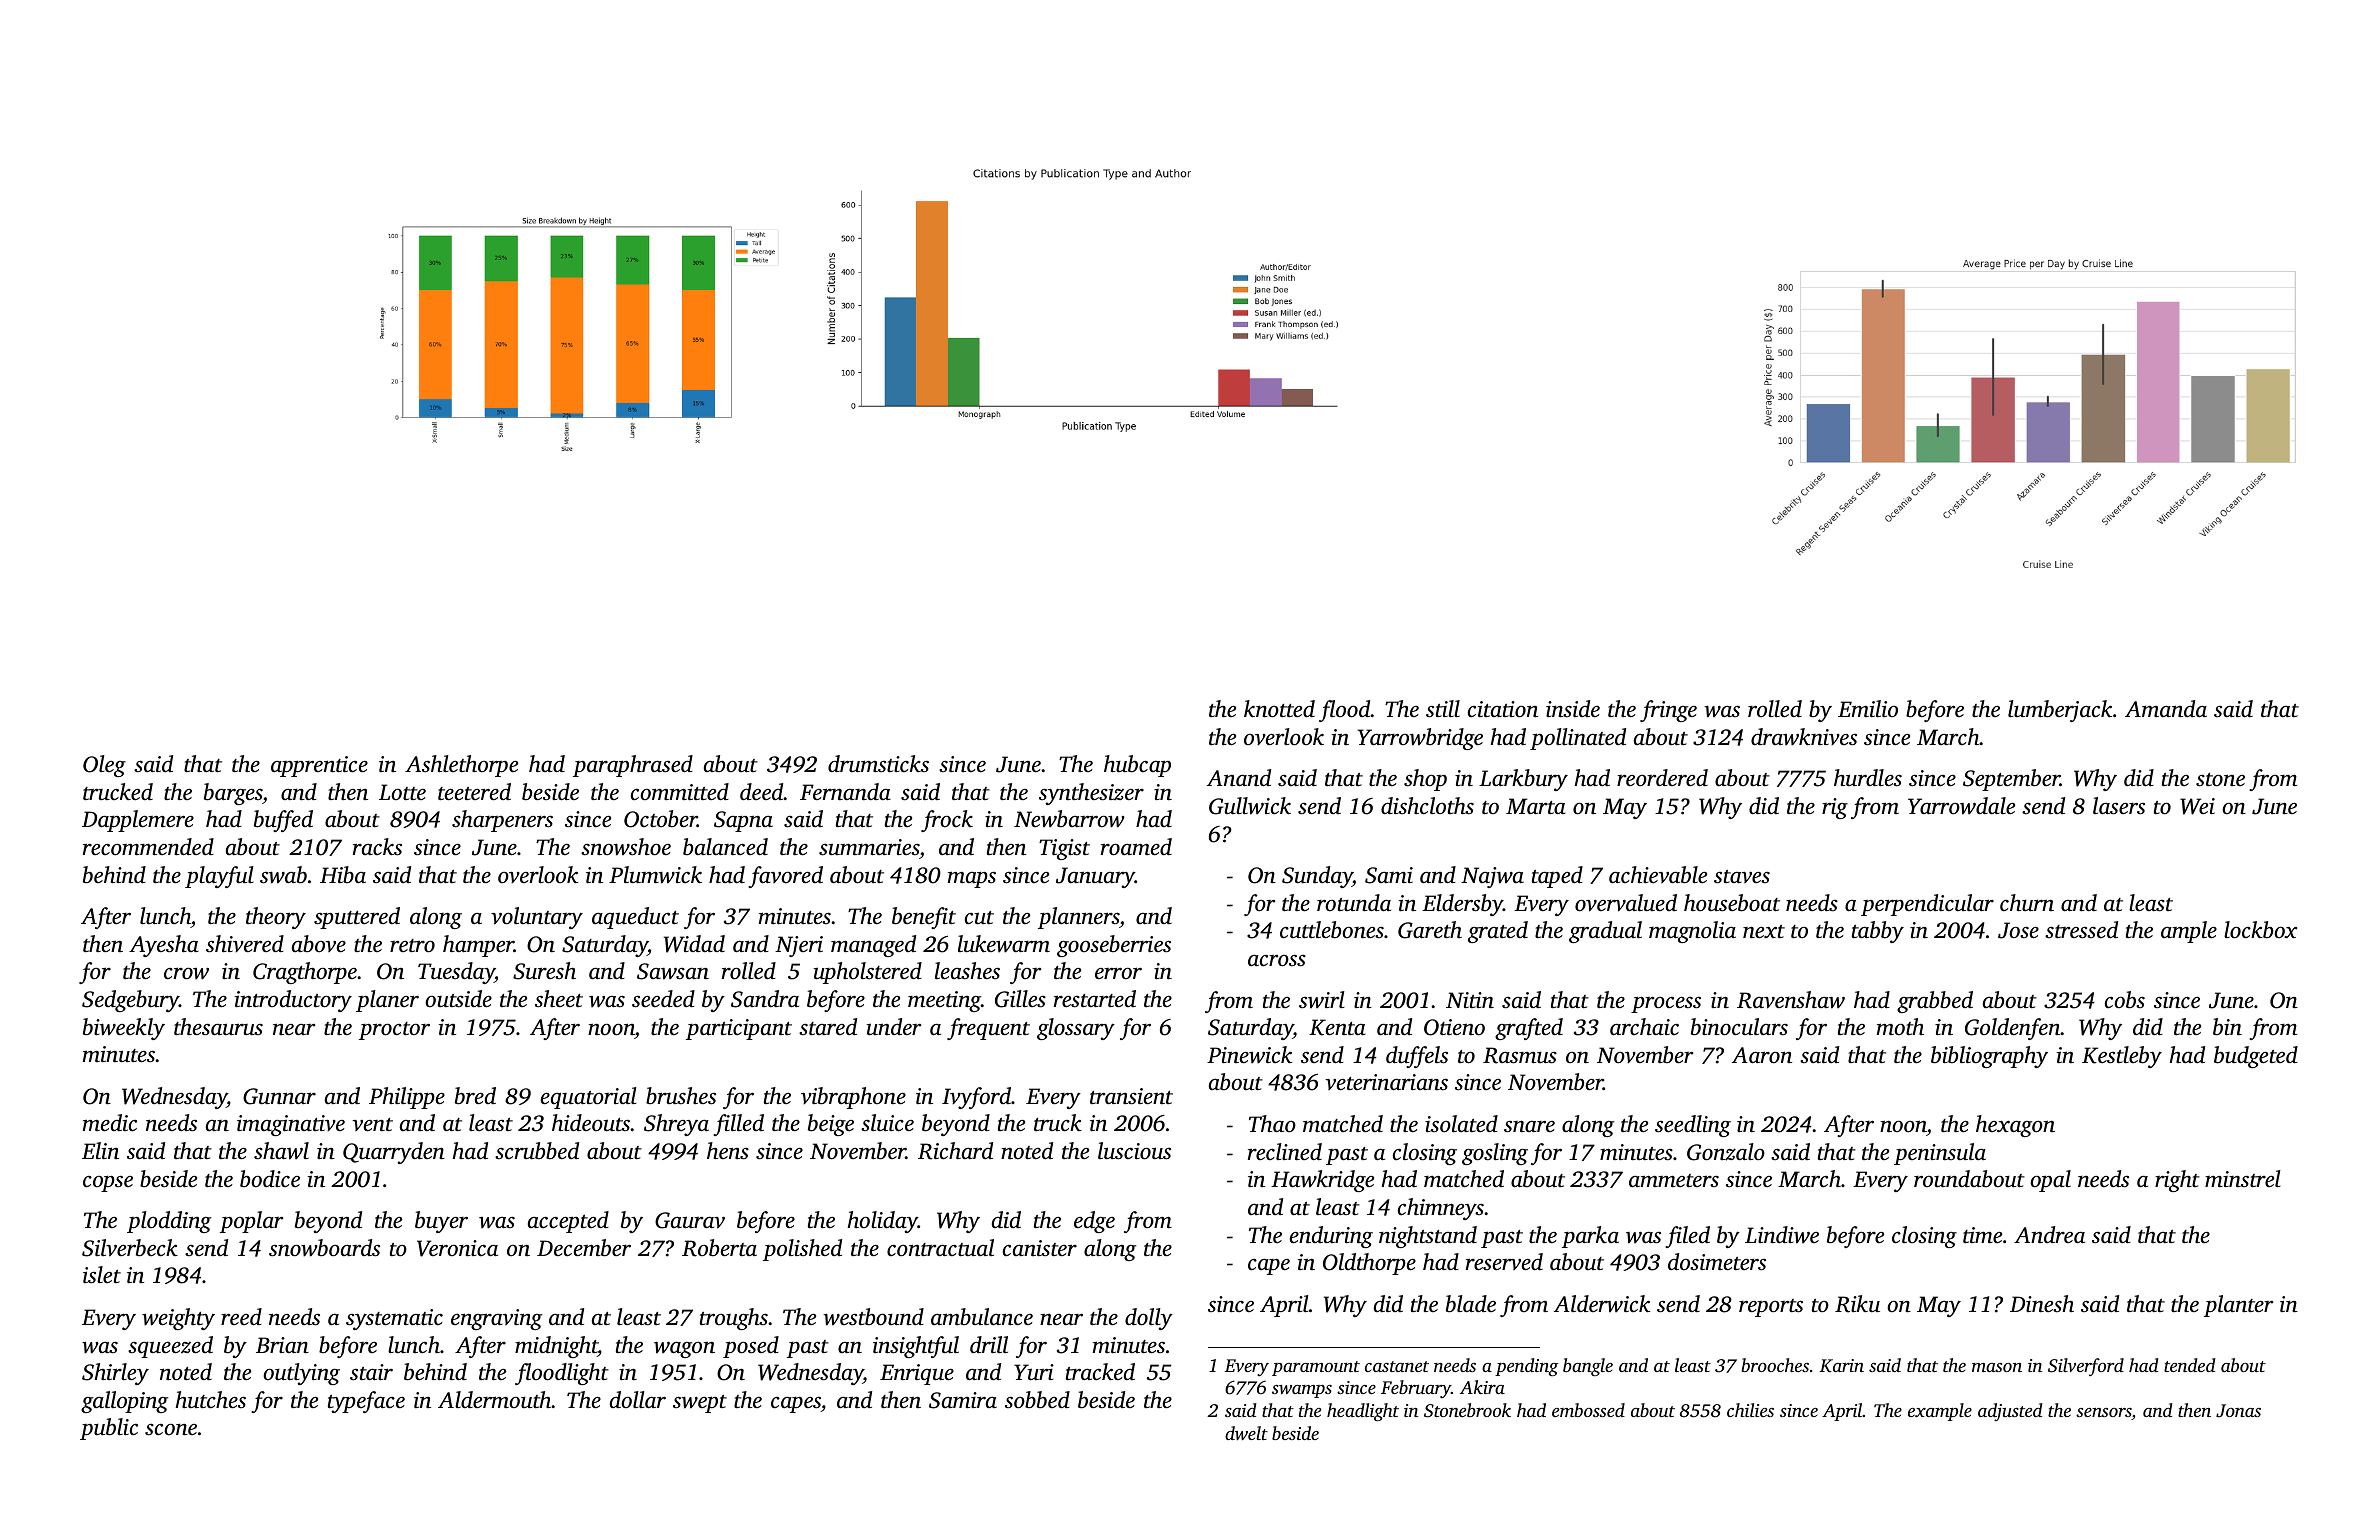  I want to click on dwelt, so click(1246, 1433).
